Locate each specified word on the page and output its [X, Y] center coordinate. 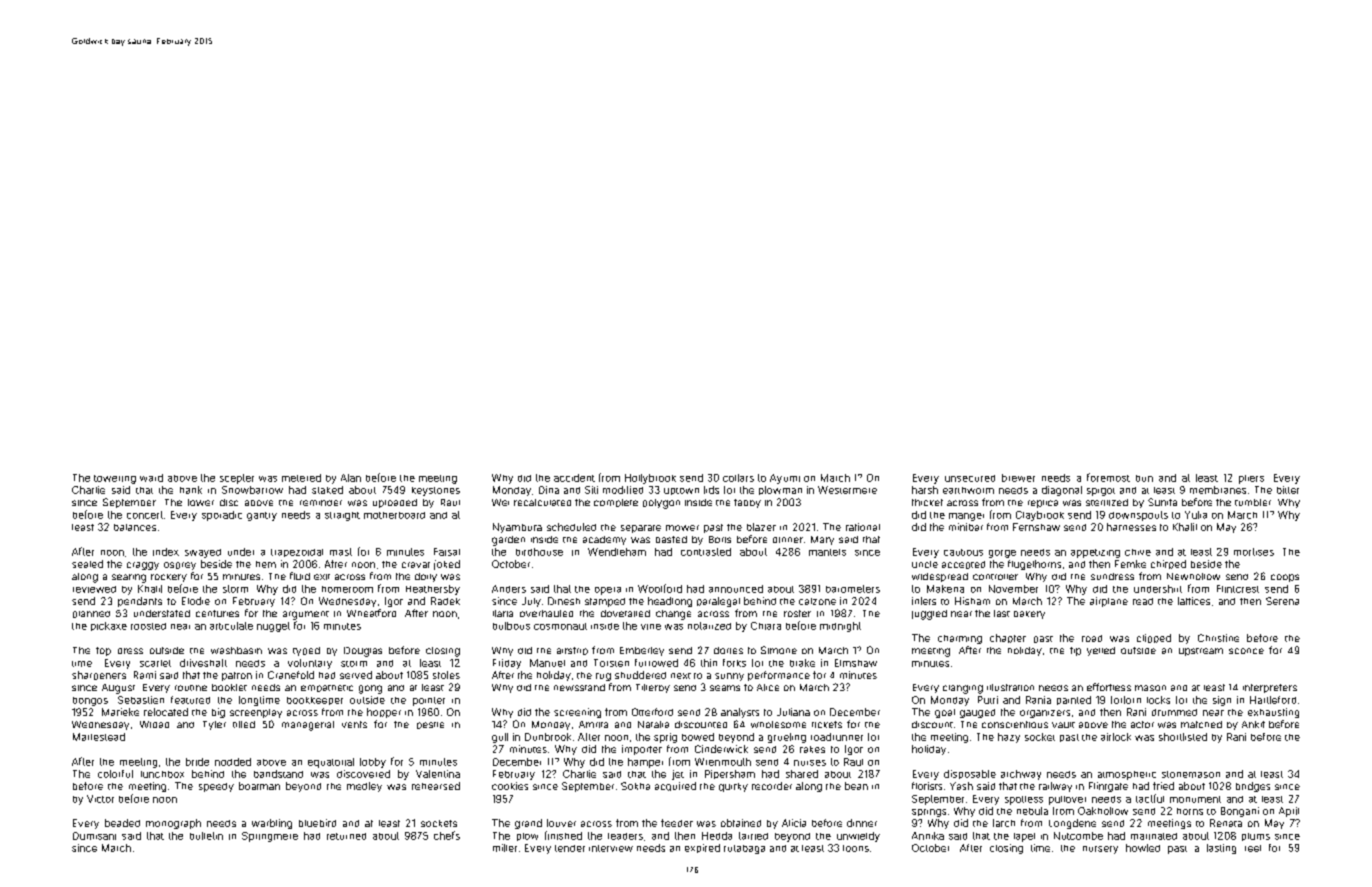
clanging [963, 689]
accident [574, 478]
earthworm [968, 490]
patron [237, 676]
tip [1075, 651]
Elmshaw [856, 663]
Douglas [363, 652]
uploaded [395, 503]
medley [364, 787]
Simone [779, 650]
